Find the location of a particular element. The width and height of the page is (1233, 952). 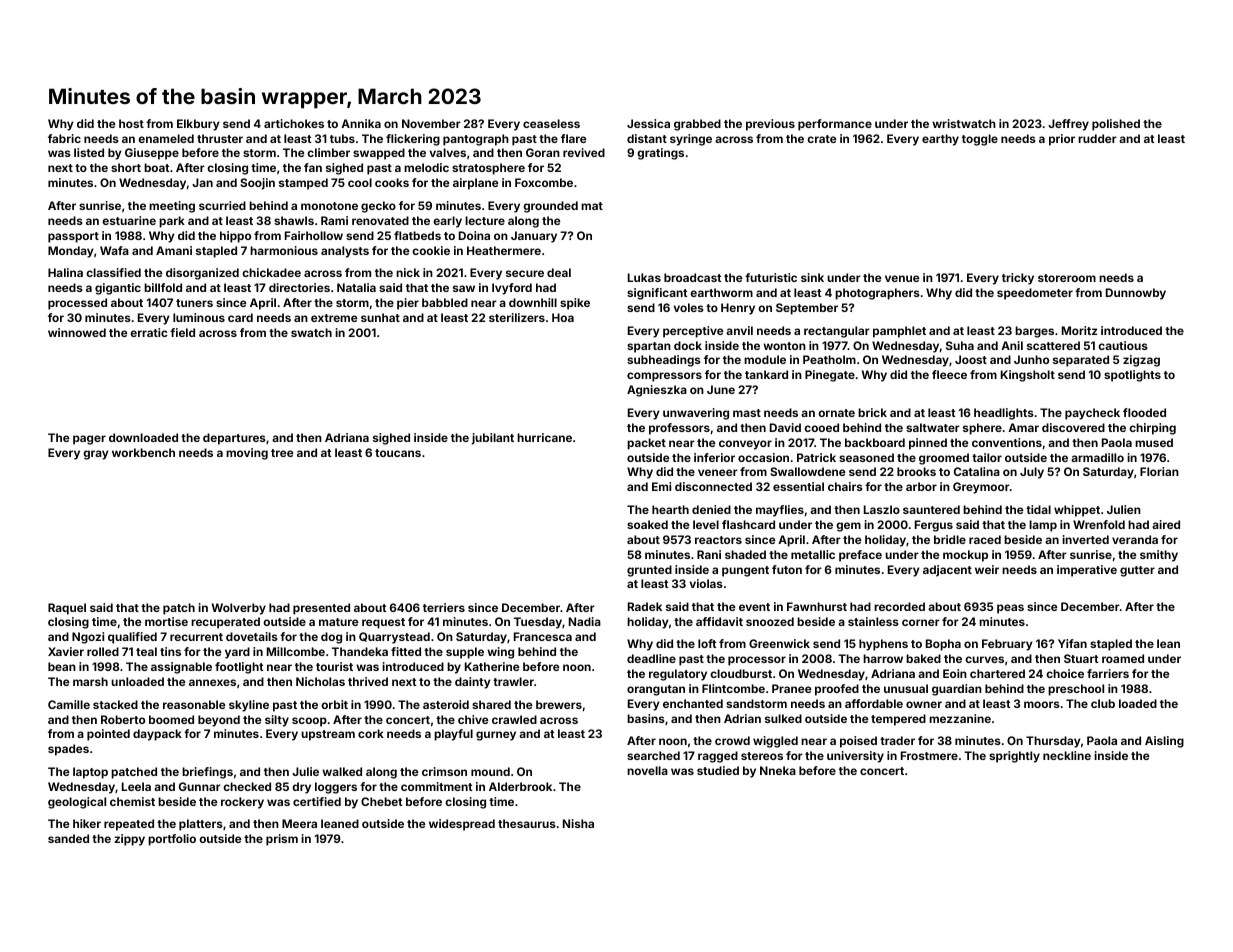

passport is located at coordinates (73, 237).
